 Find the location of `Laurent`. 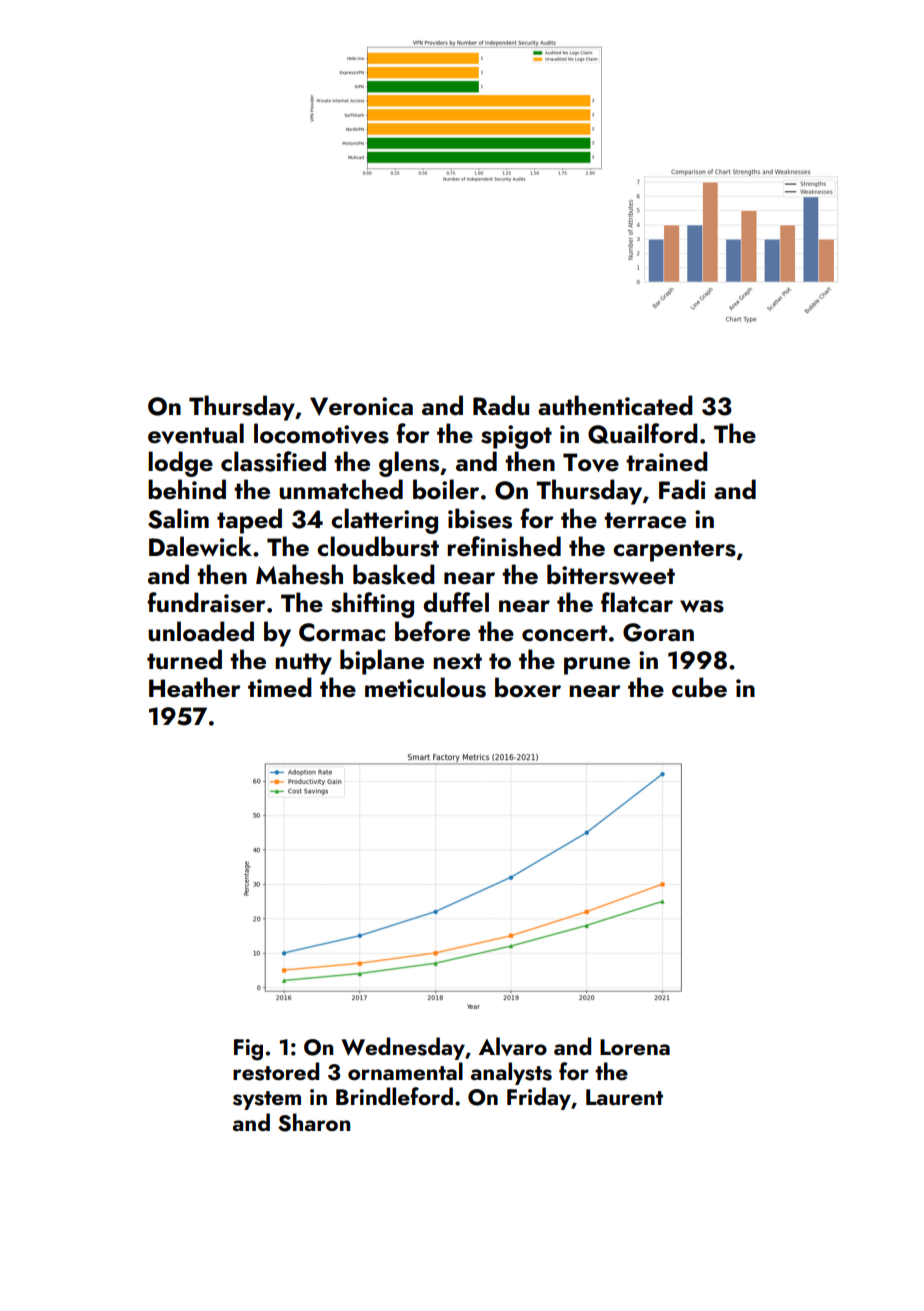

Laurent is located at coordinates (624, 1097).
